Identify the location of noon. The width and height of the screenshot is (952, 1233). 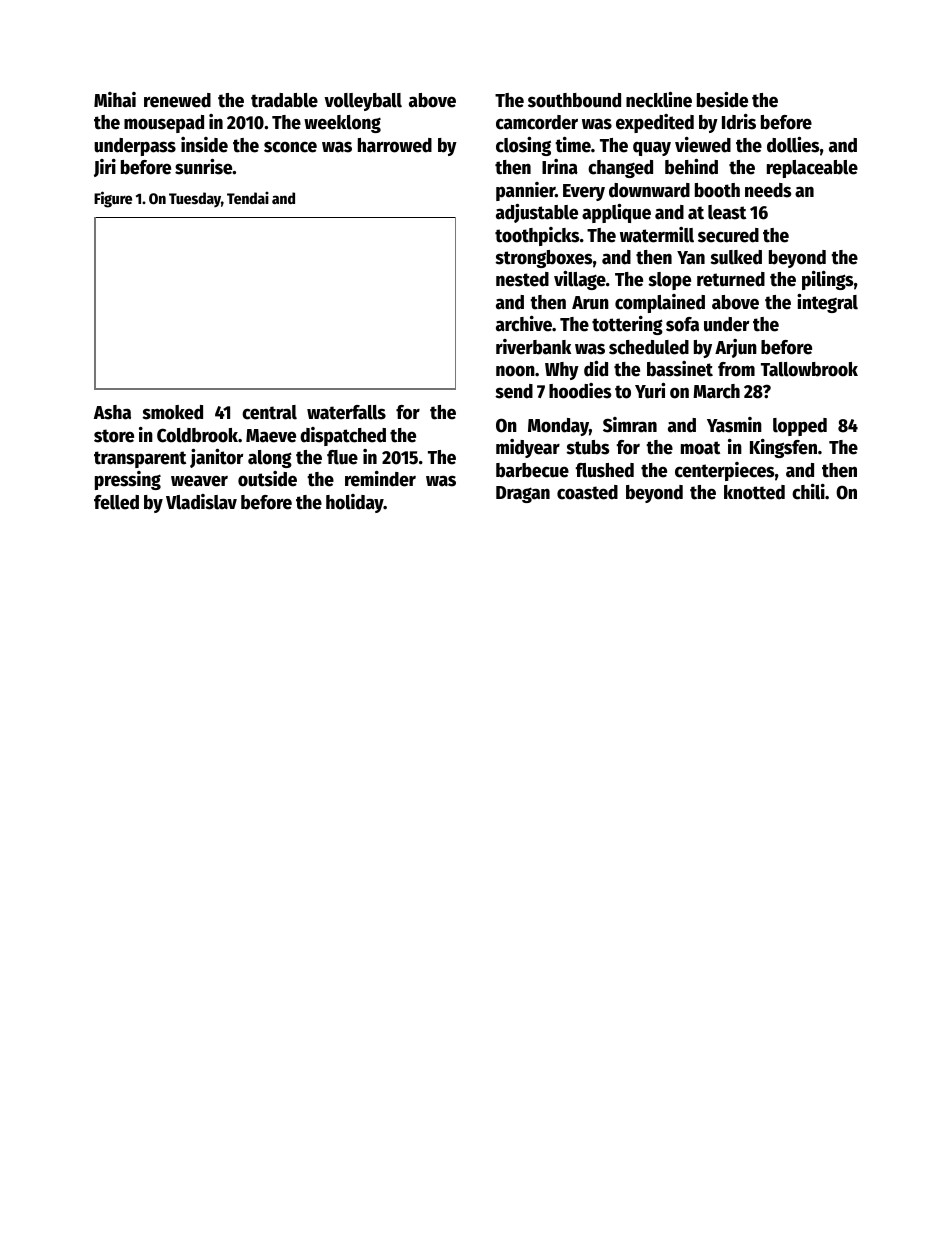
(515, 371).
